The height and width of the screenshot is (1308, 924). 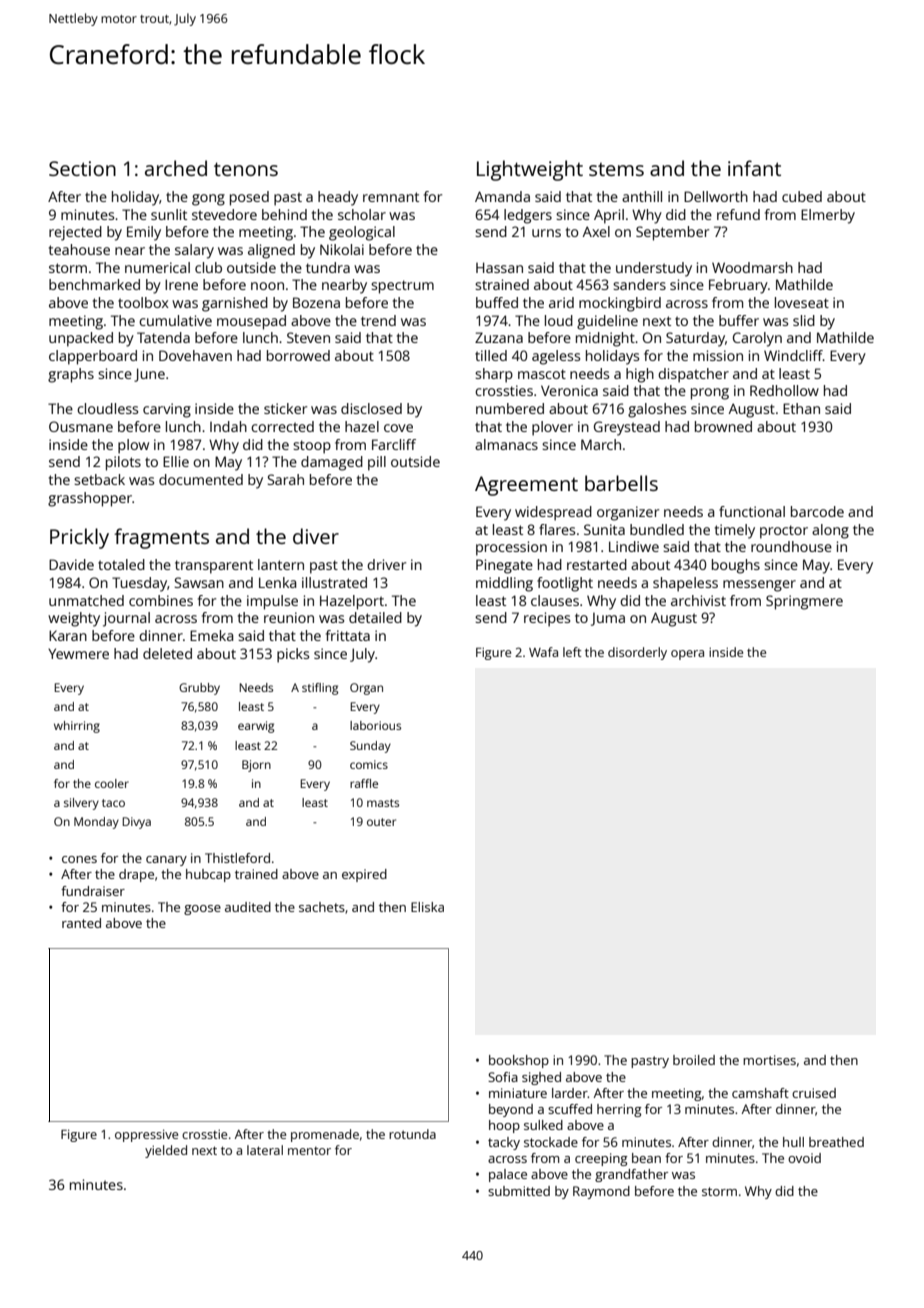 What do you see at coordinates (202, 910) in the screenshot?
I see `goose` at bounding box center [202, 910].
